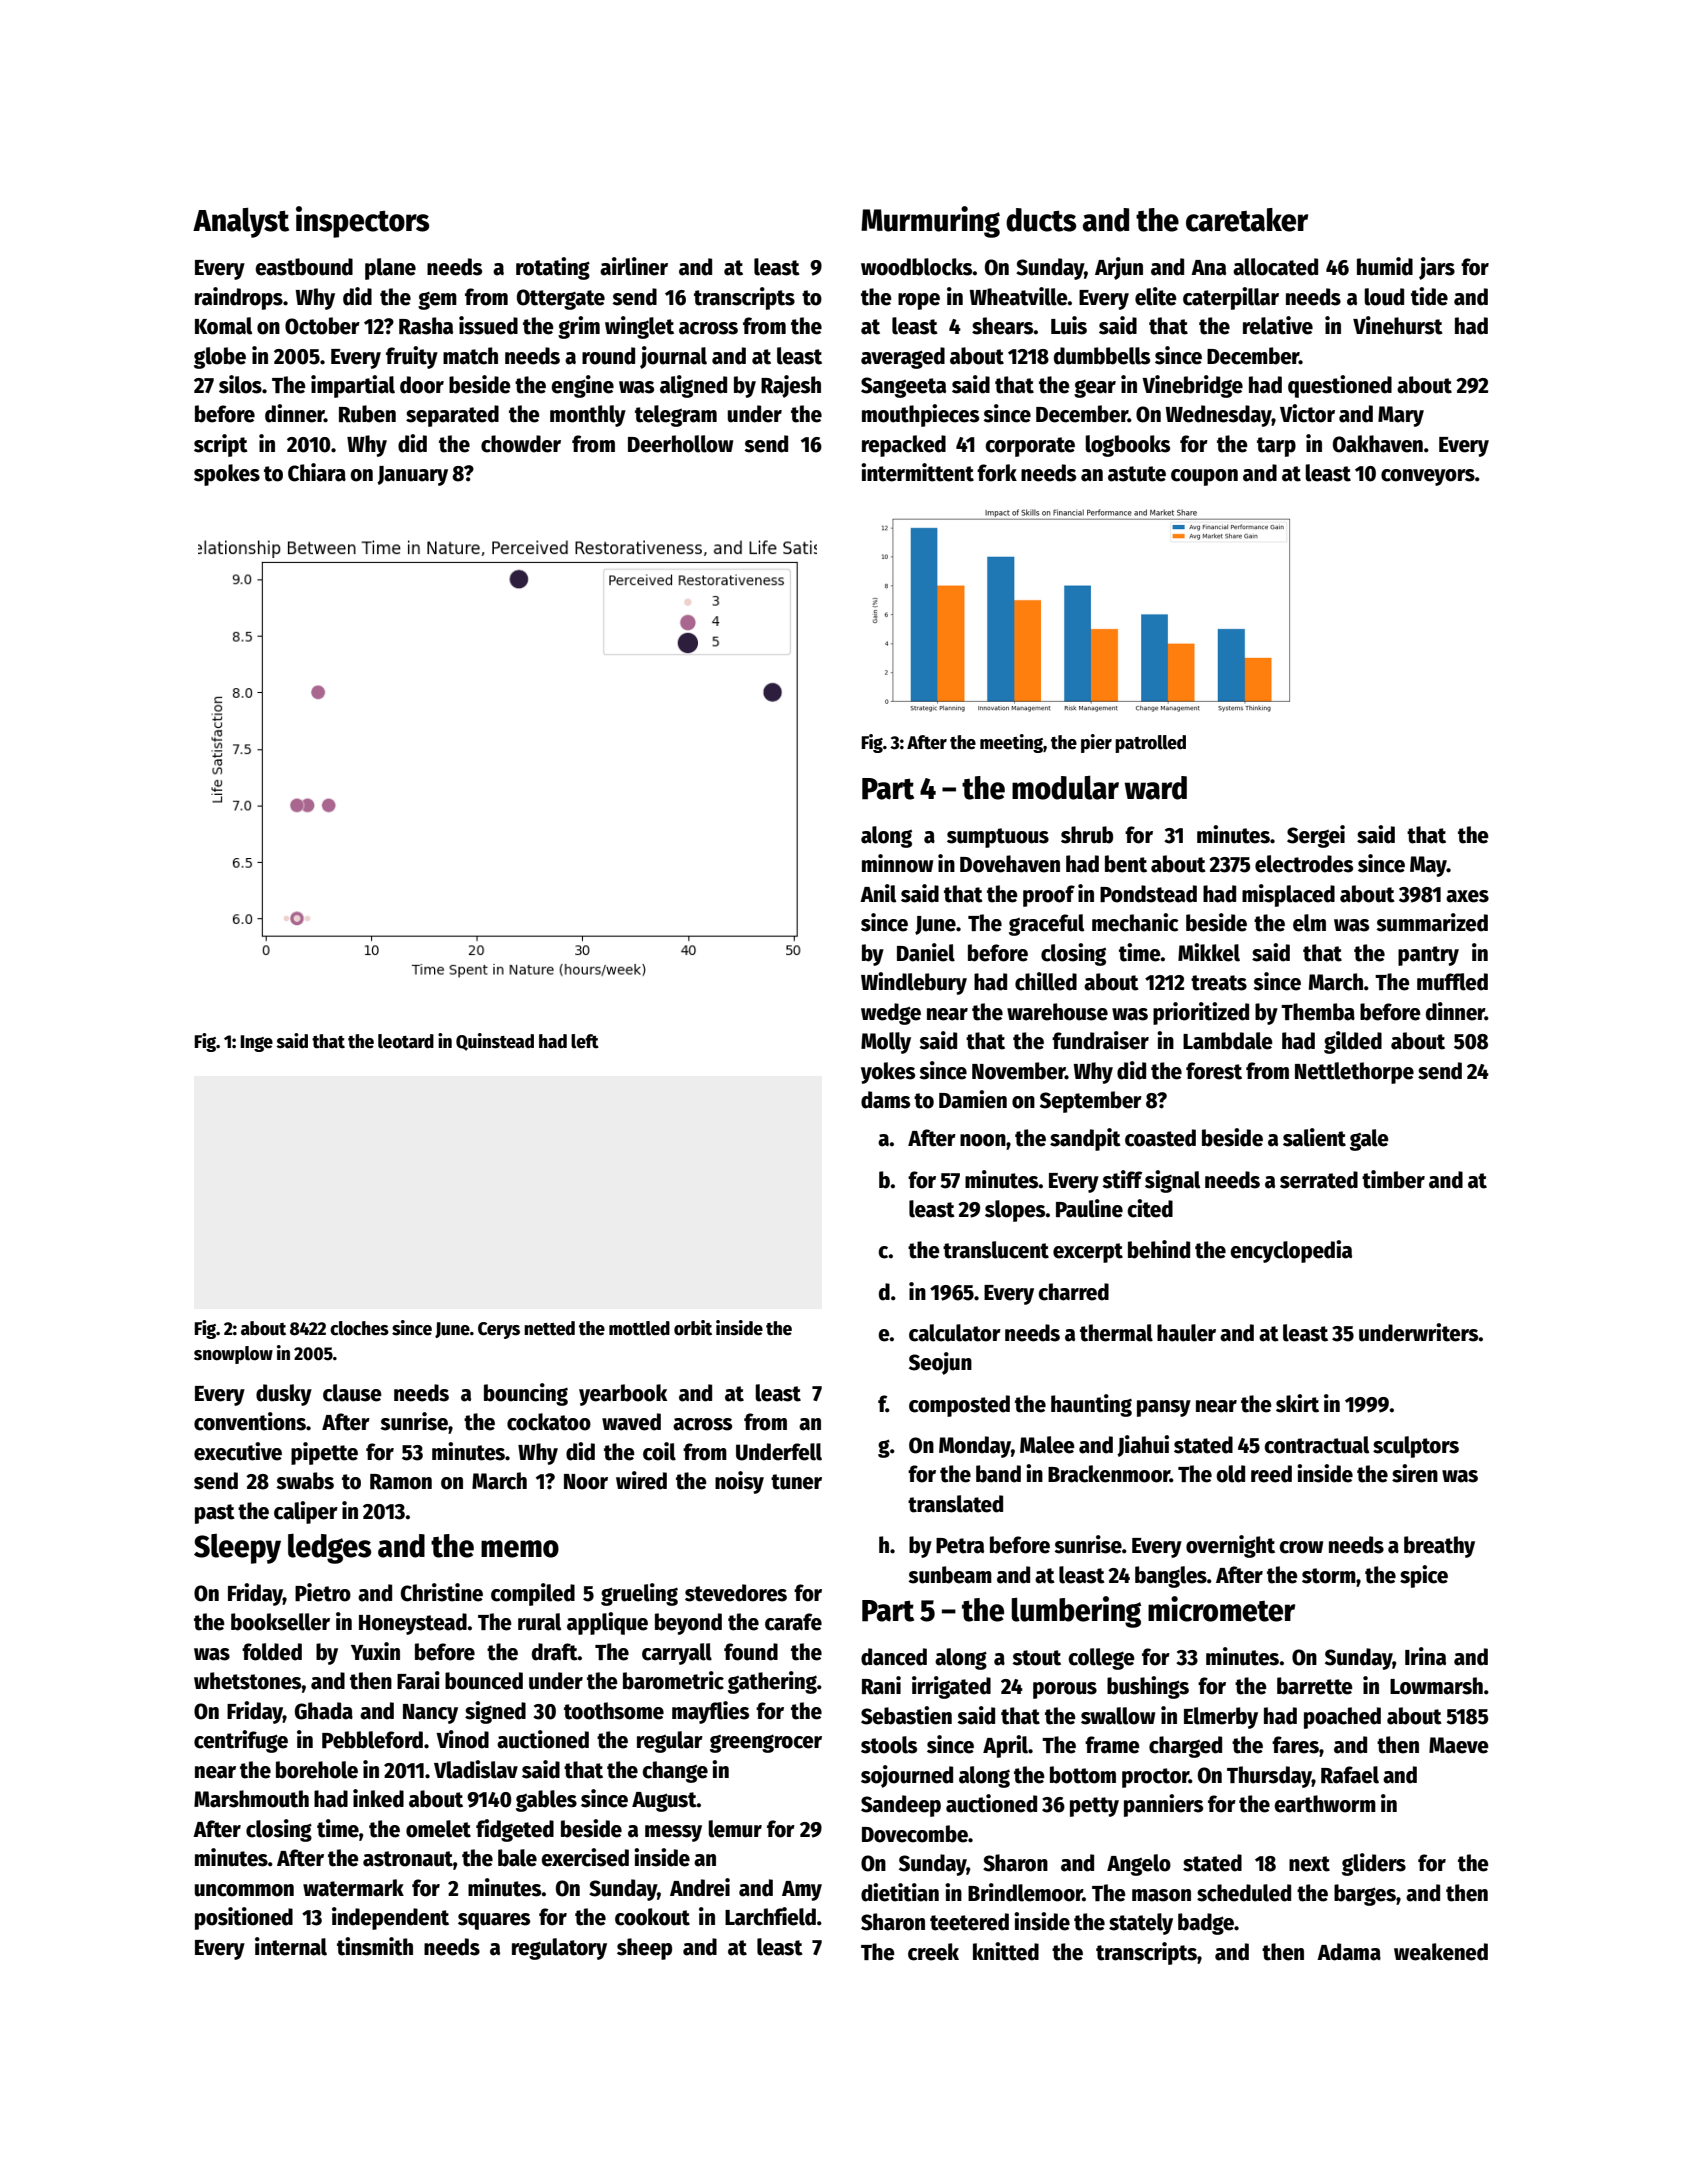  Describe the element at coordinates (983, 1140) in the screenshot. I see `noon` at that location.
